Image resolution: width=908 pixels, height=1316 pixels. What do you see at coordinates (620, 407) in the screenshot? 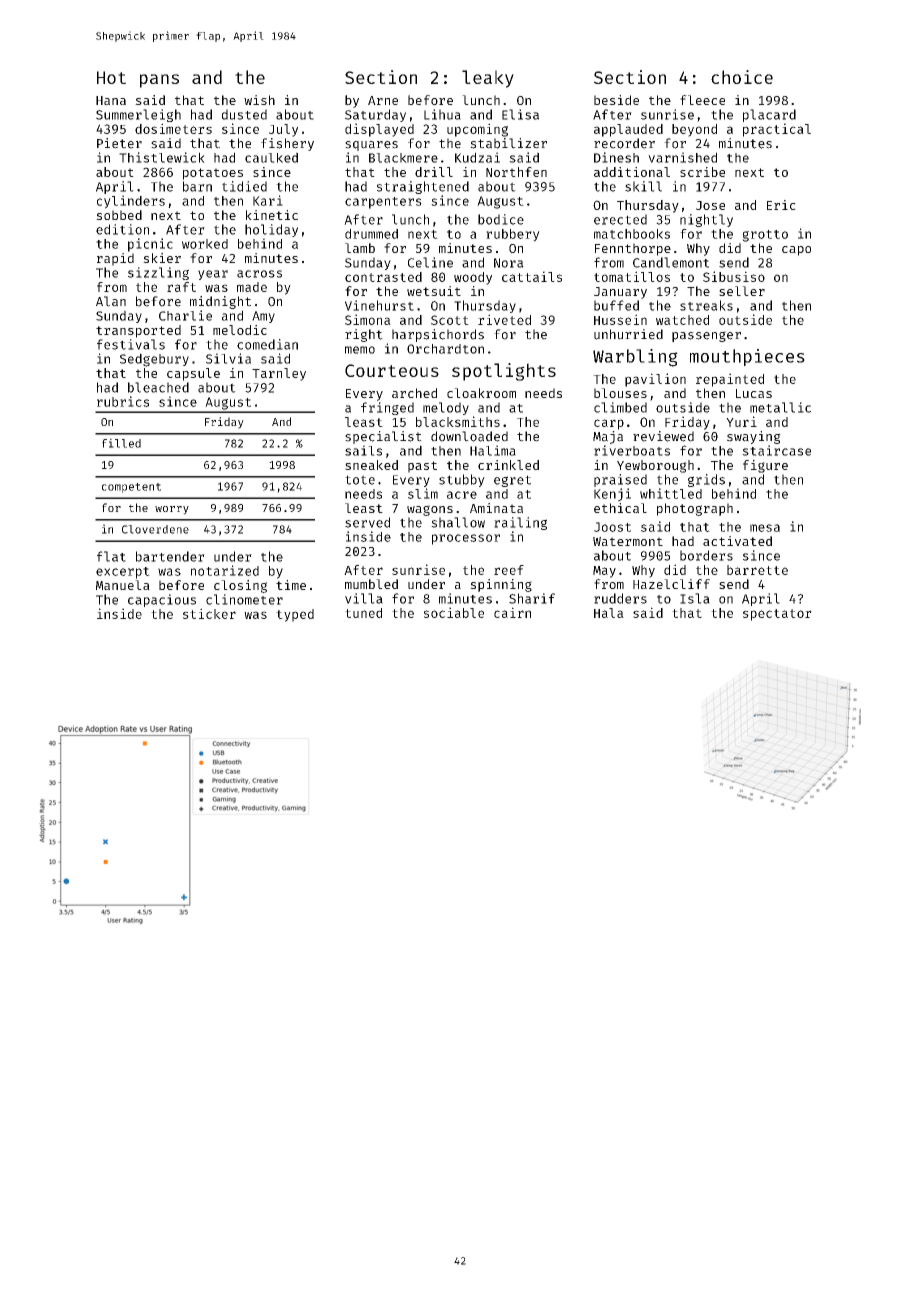
I see `climbed` at bounding box center [620, 407].
